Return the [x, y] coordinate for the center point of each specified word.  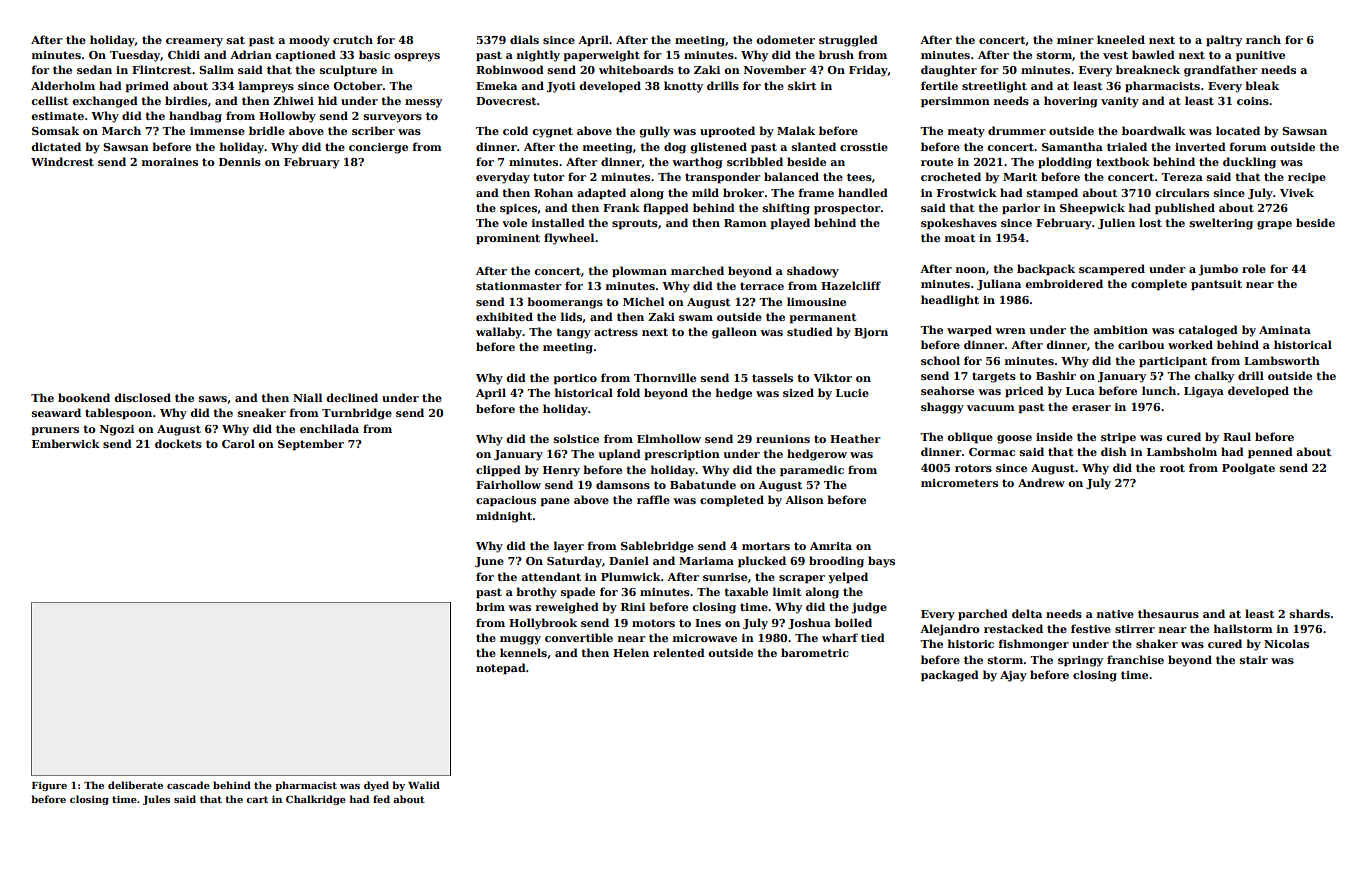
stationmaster [519, 286]
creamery [194, 42]
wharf [840, 637]
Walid [424, 785]
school [940, 360]
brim [490, 606]
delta [1027, 613]
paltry [1224, 41]
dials [524, 39]
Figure [49, 786]
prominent [508, 239]
